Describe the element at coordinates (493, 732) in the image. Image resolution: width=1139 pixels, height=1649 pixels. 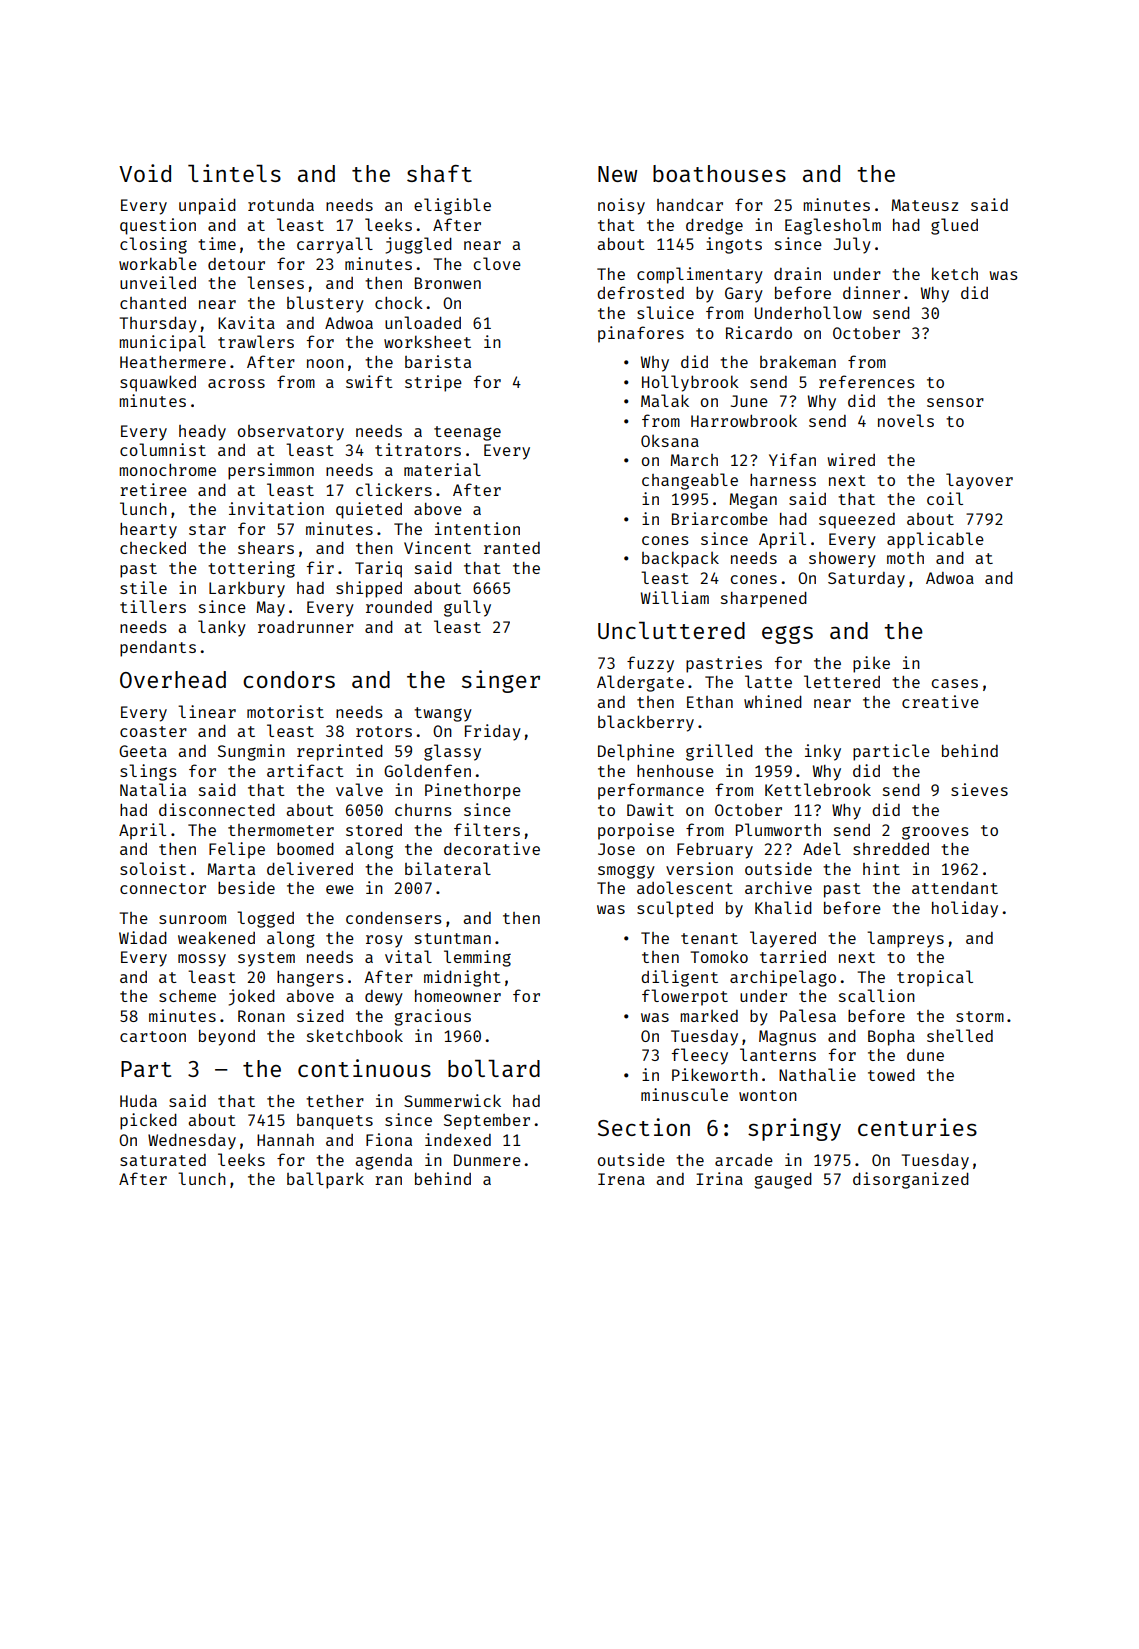
I see `Friday` at that location.
